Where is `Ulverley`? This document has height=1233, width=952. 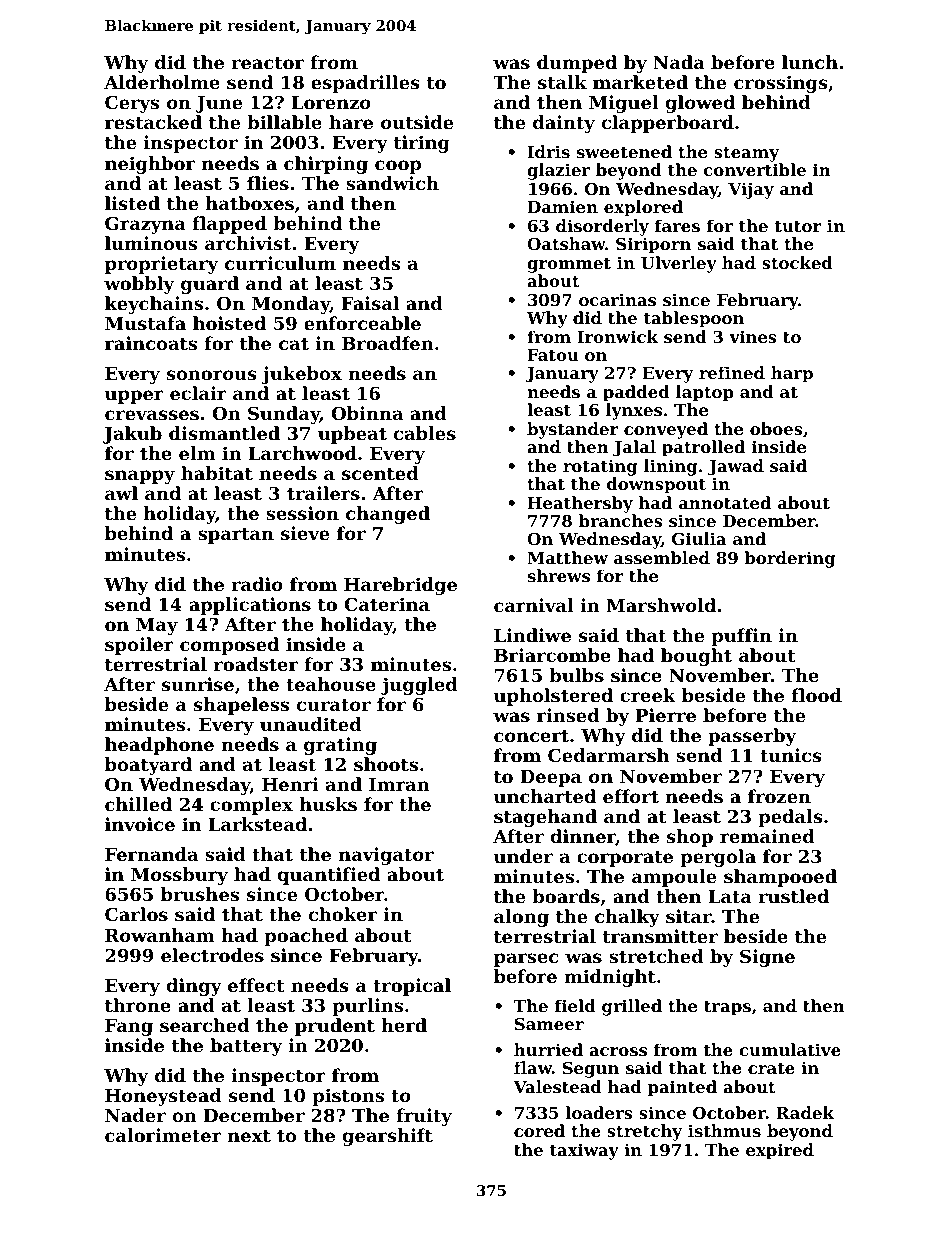 Ulverley is located at coordinates (679, 264).
